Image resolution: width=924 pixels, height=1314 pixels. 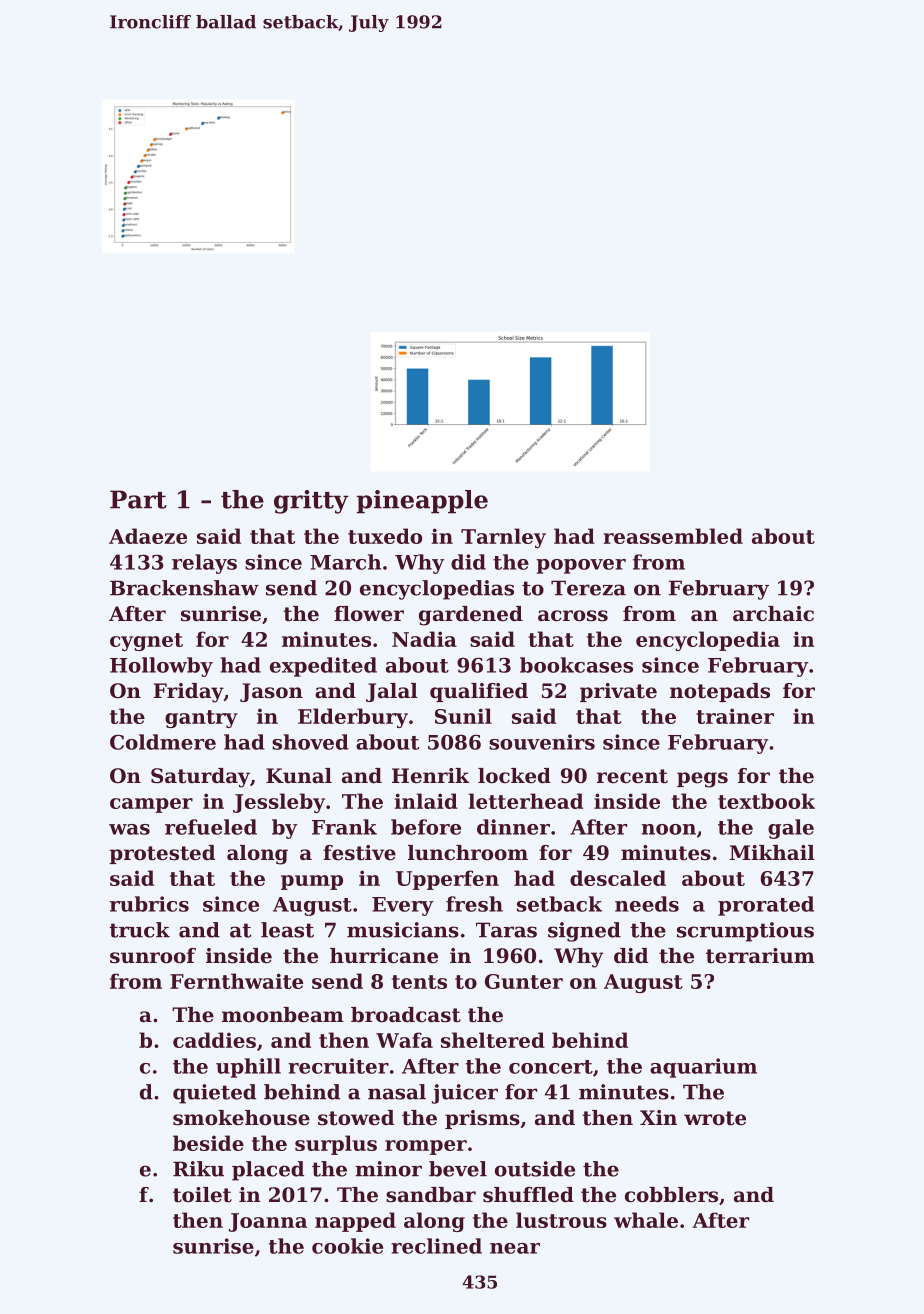 What do you see at coordinates (436, 1246) in the screenshot?
I see `reclined` at bounding box center [436, 1246].
